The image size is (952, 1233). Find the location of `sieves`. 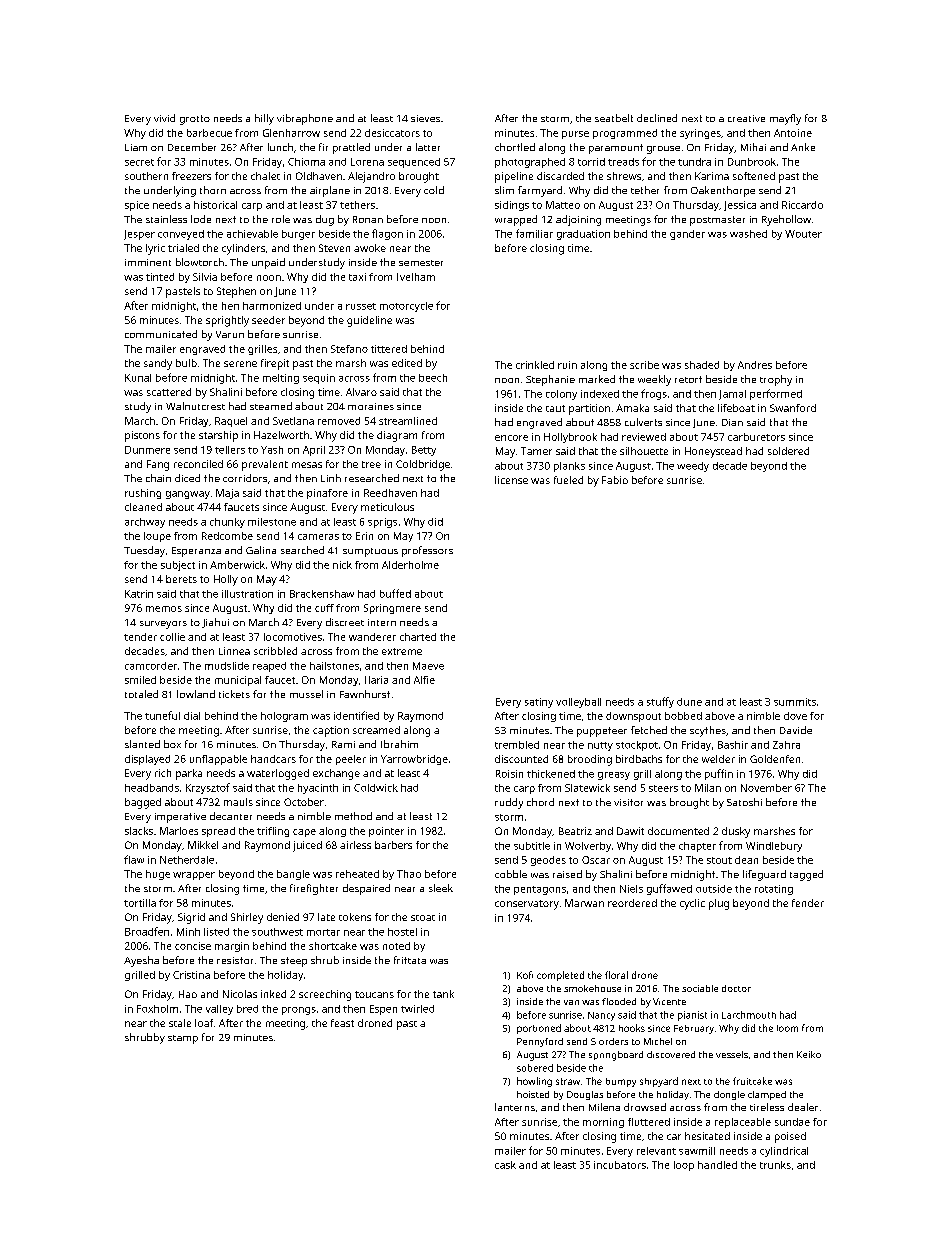

sieves is located at coordinates (425, 118).
